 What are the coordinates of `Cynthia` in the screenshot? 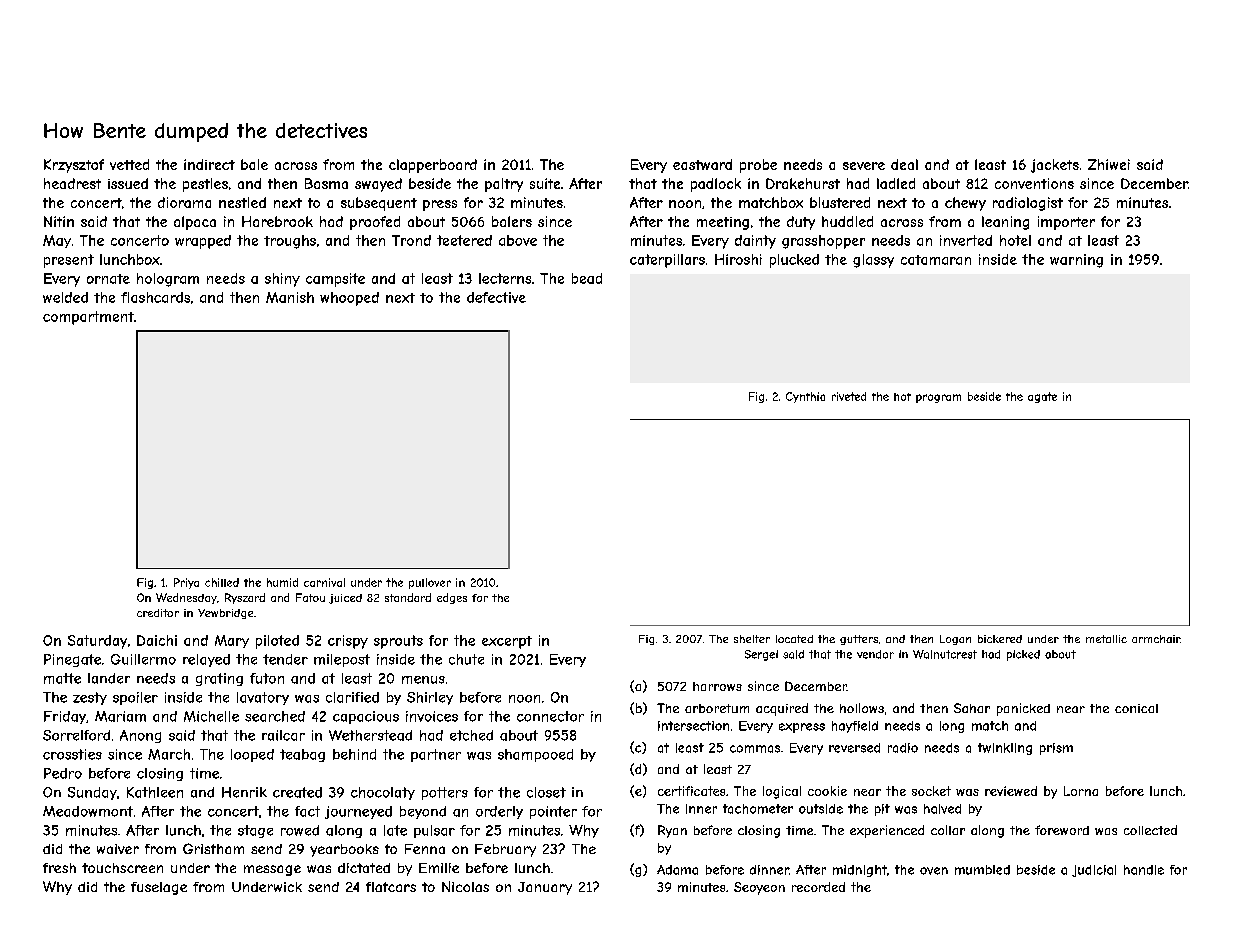 It's located at (805, 397).
